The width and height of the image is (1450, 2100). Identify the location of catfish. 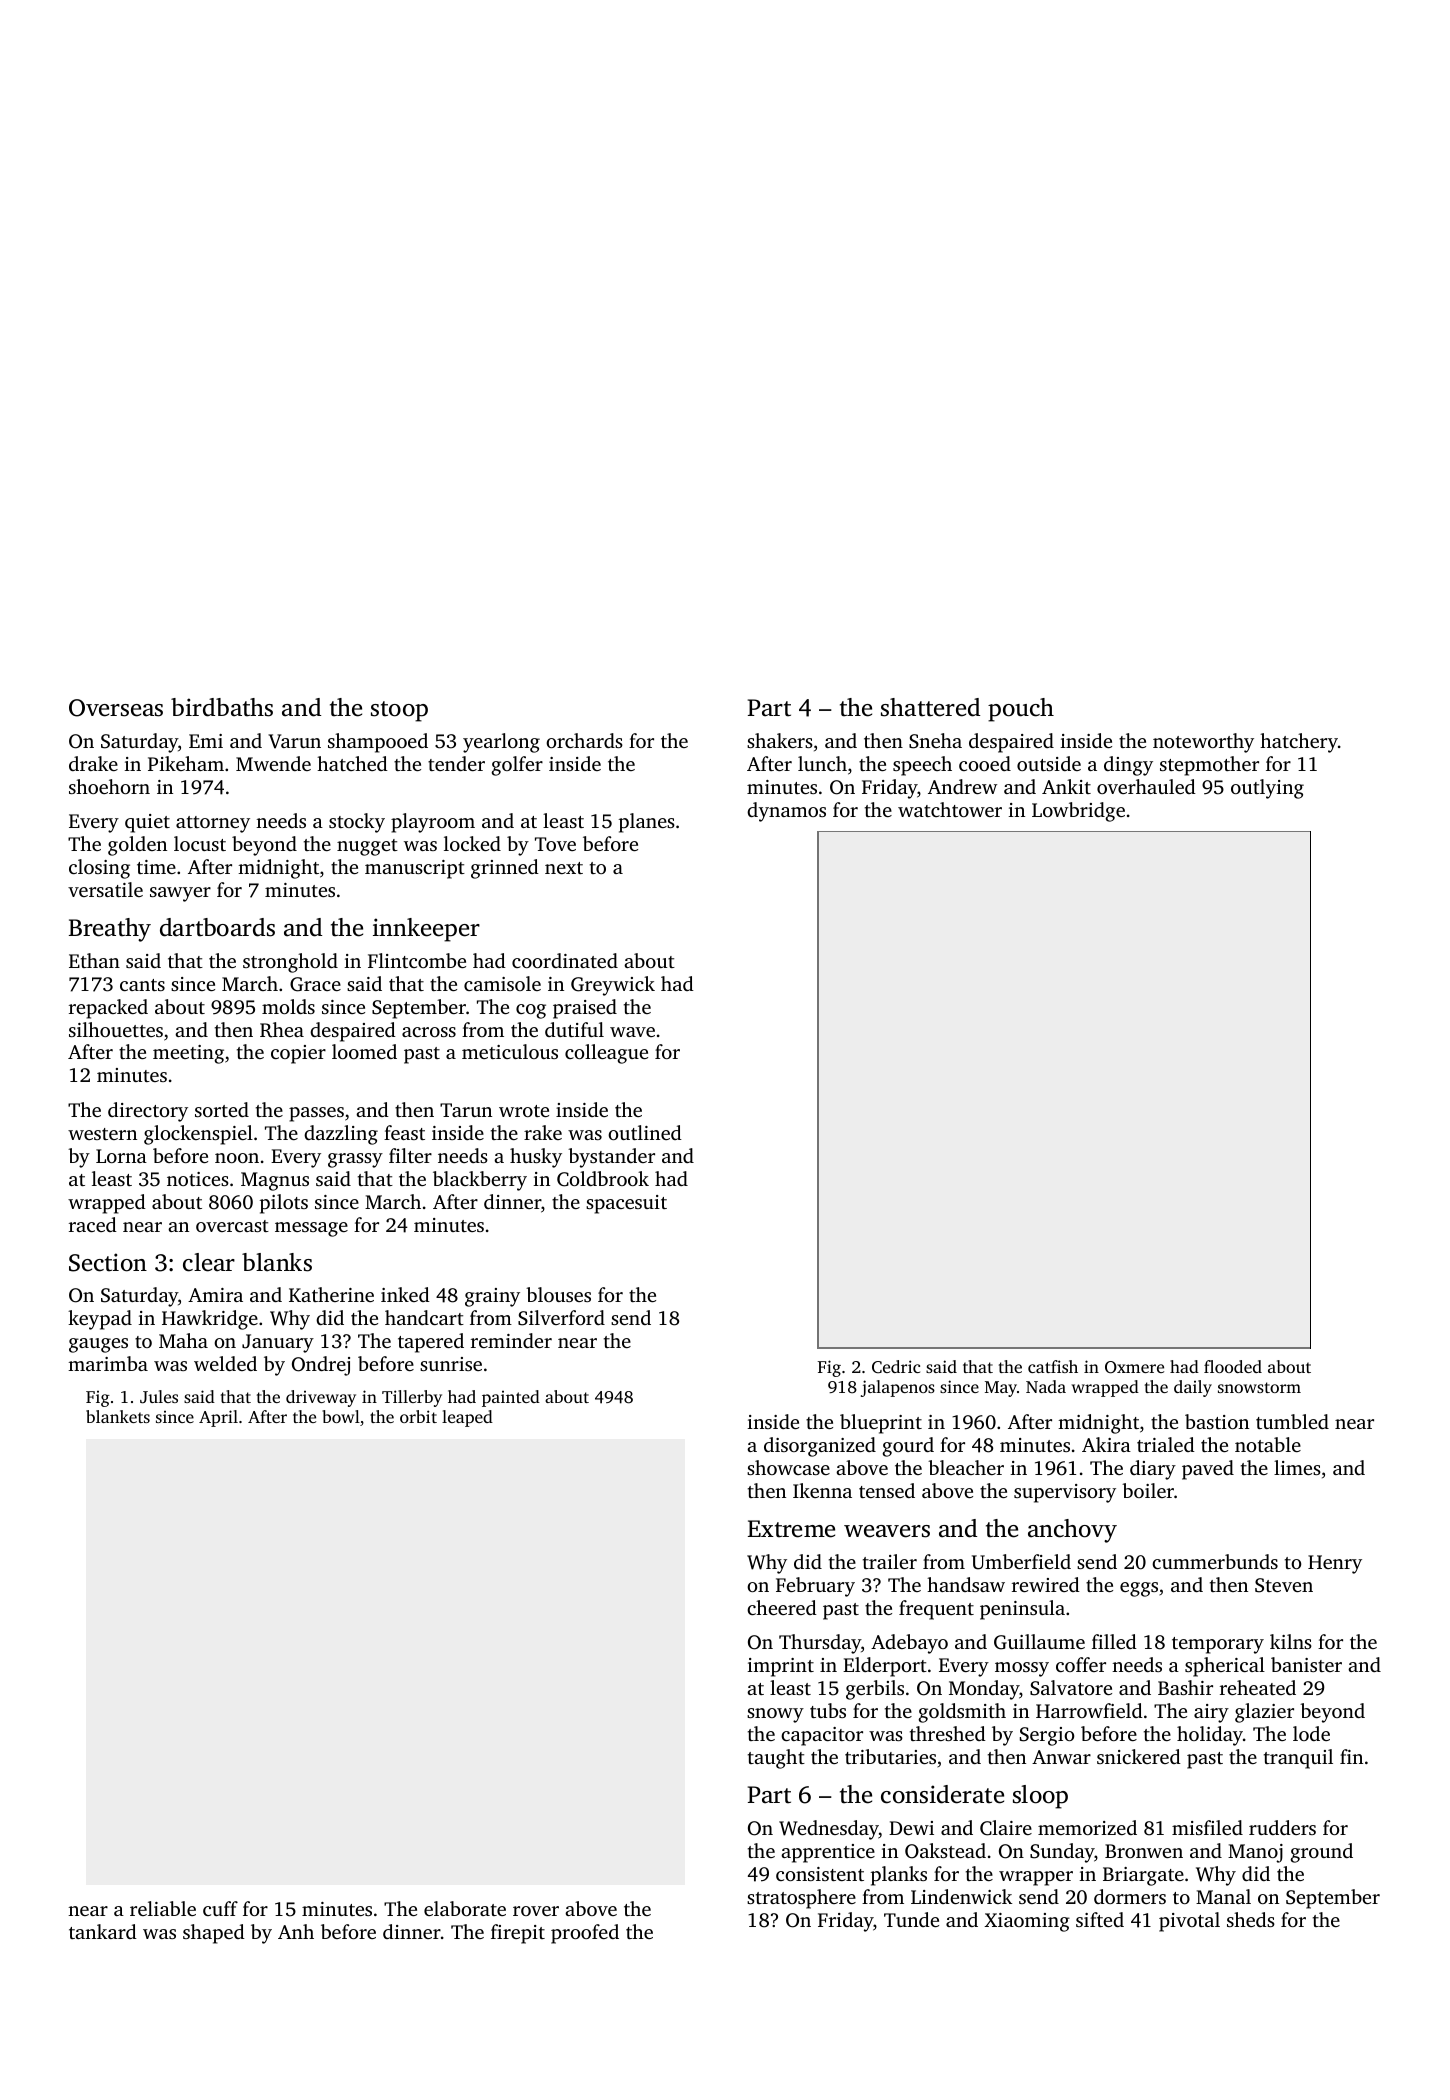
(1053, 1366).
